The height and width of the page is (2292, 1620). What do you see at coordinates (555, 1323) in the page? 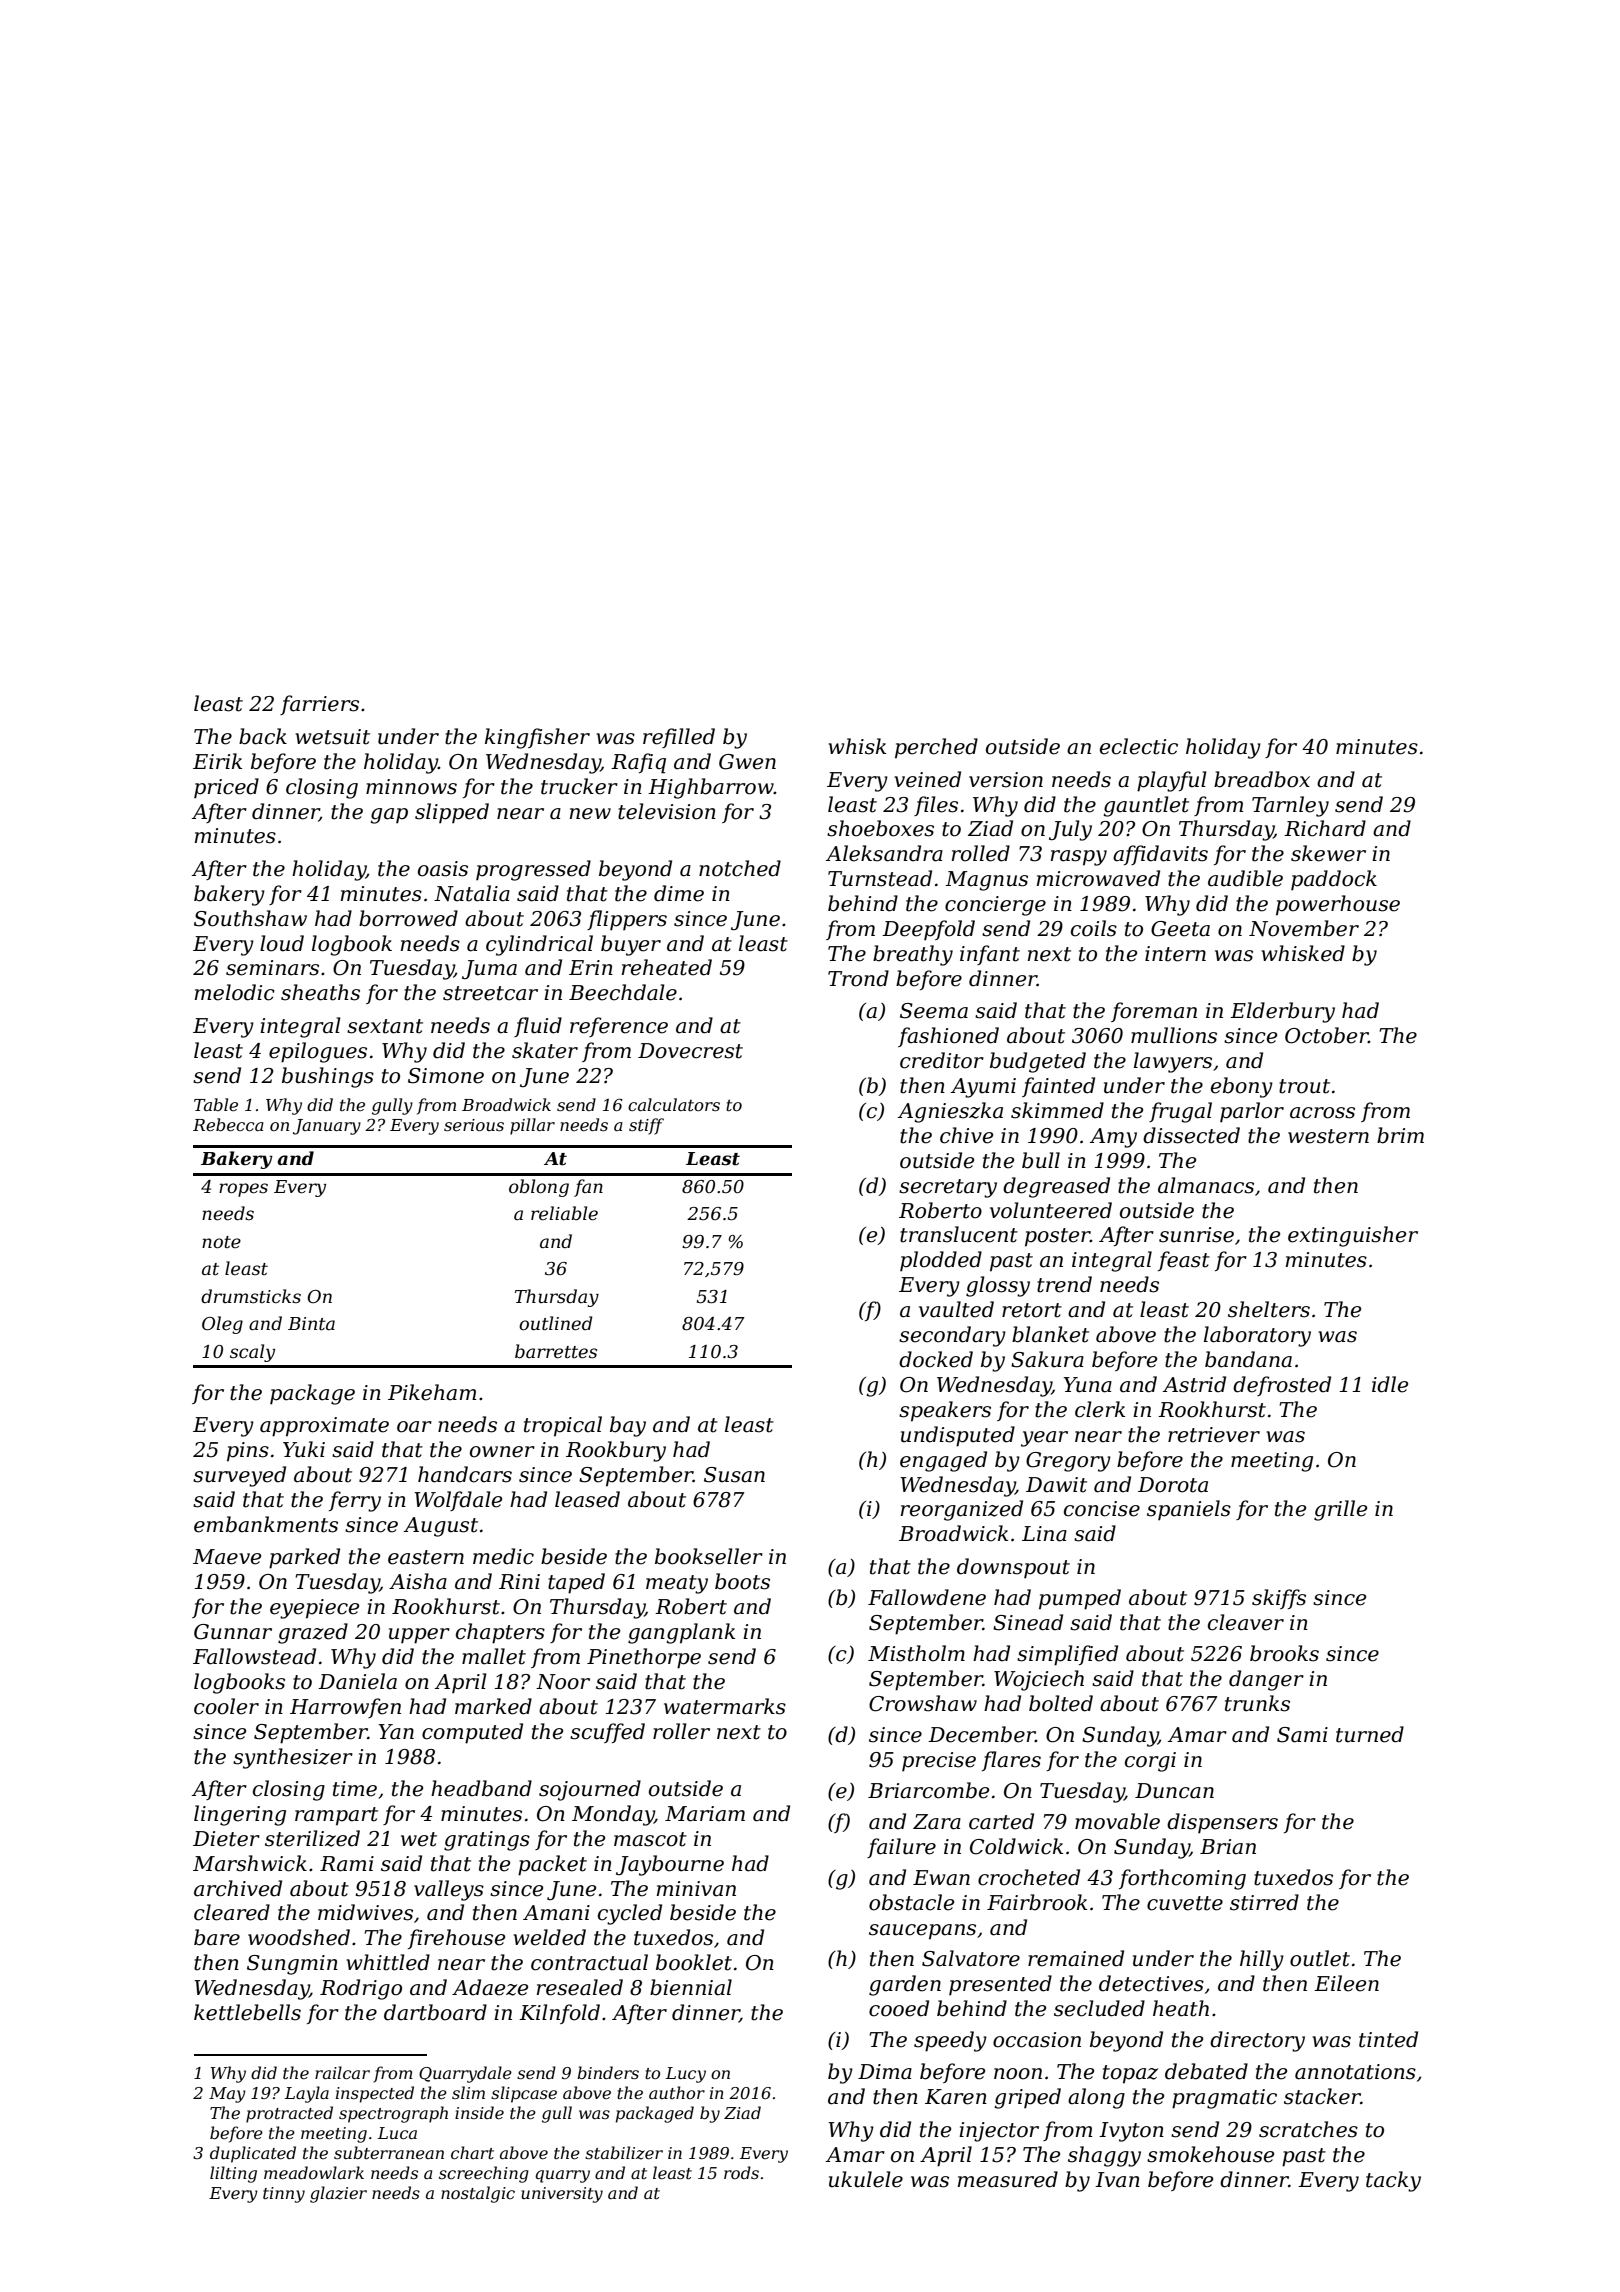
I see `outlined` at bounding box center [555, 1323].
